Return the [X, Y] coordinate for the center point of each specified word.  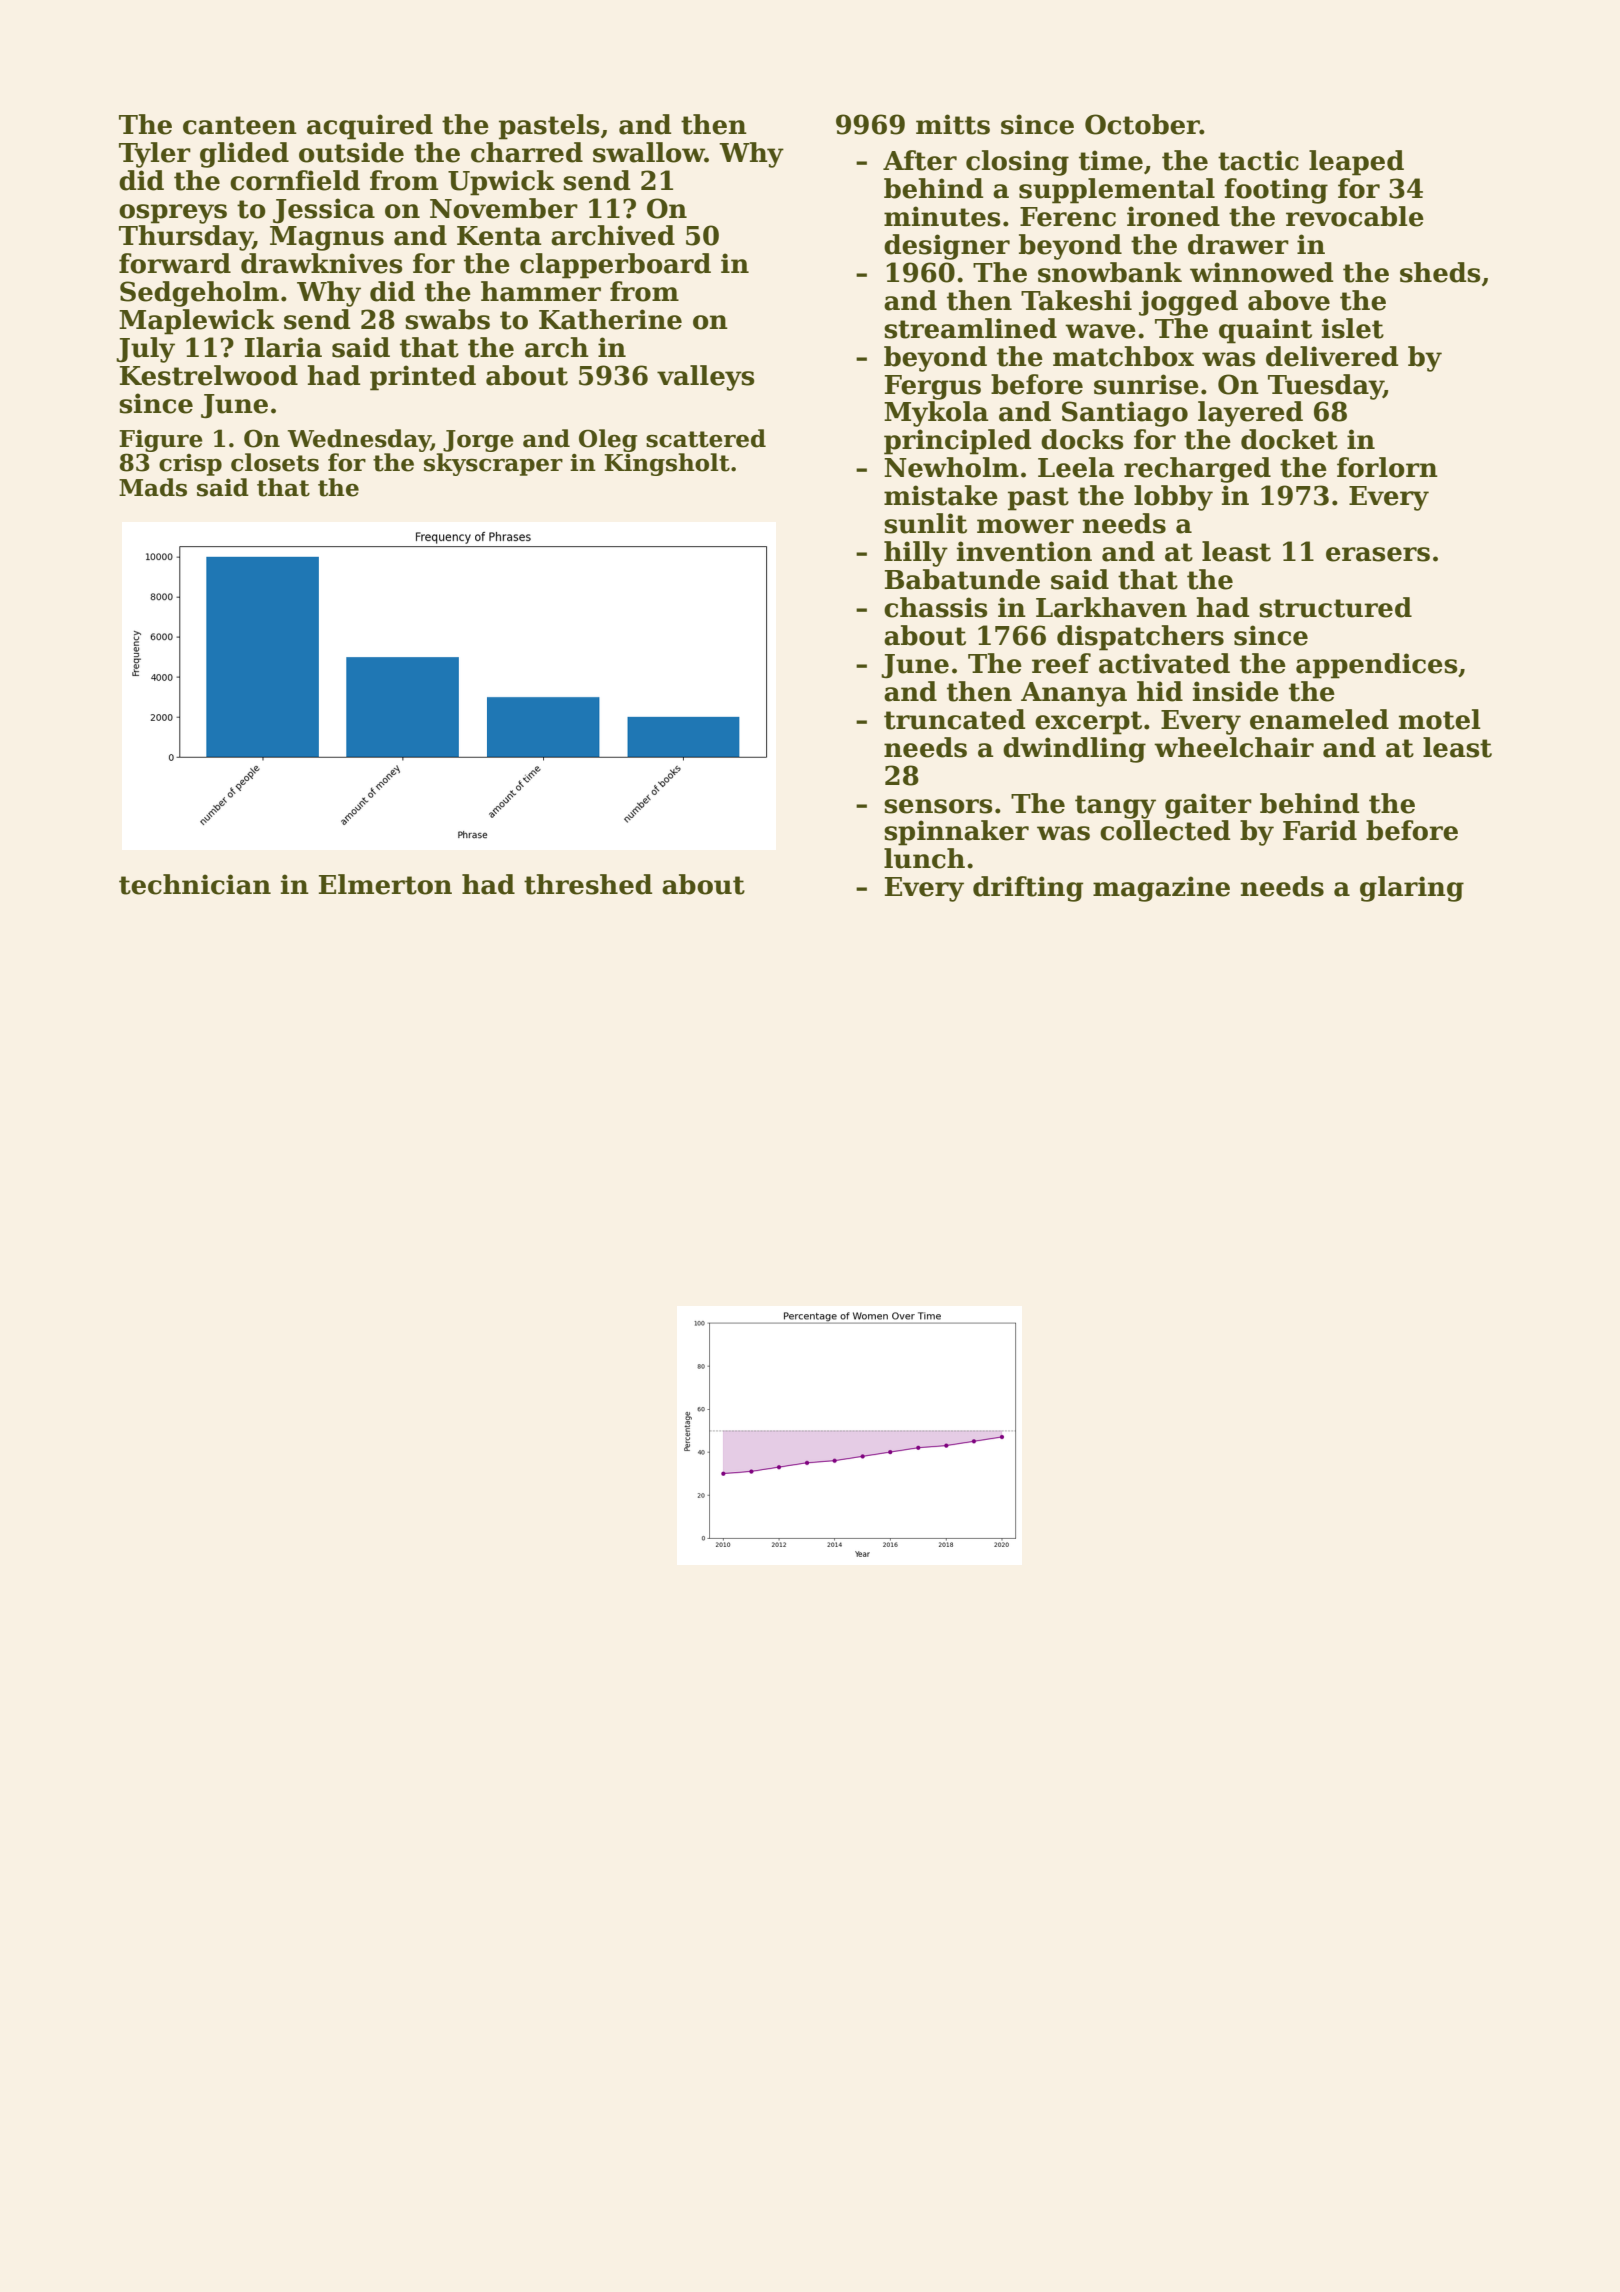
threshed [588, 884]
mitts [953, 124]
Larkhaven [1111, 607]
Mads [153, 487]
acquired [370, 127]
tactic [1258, 160]
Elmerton [385, 884]
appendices [1376, 666]
